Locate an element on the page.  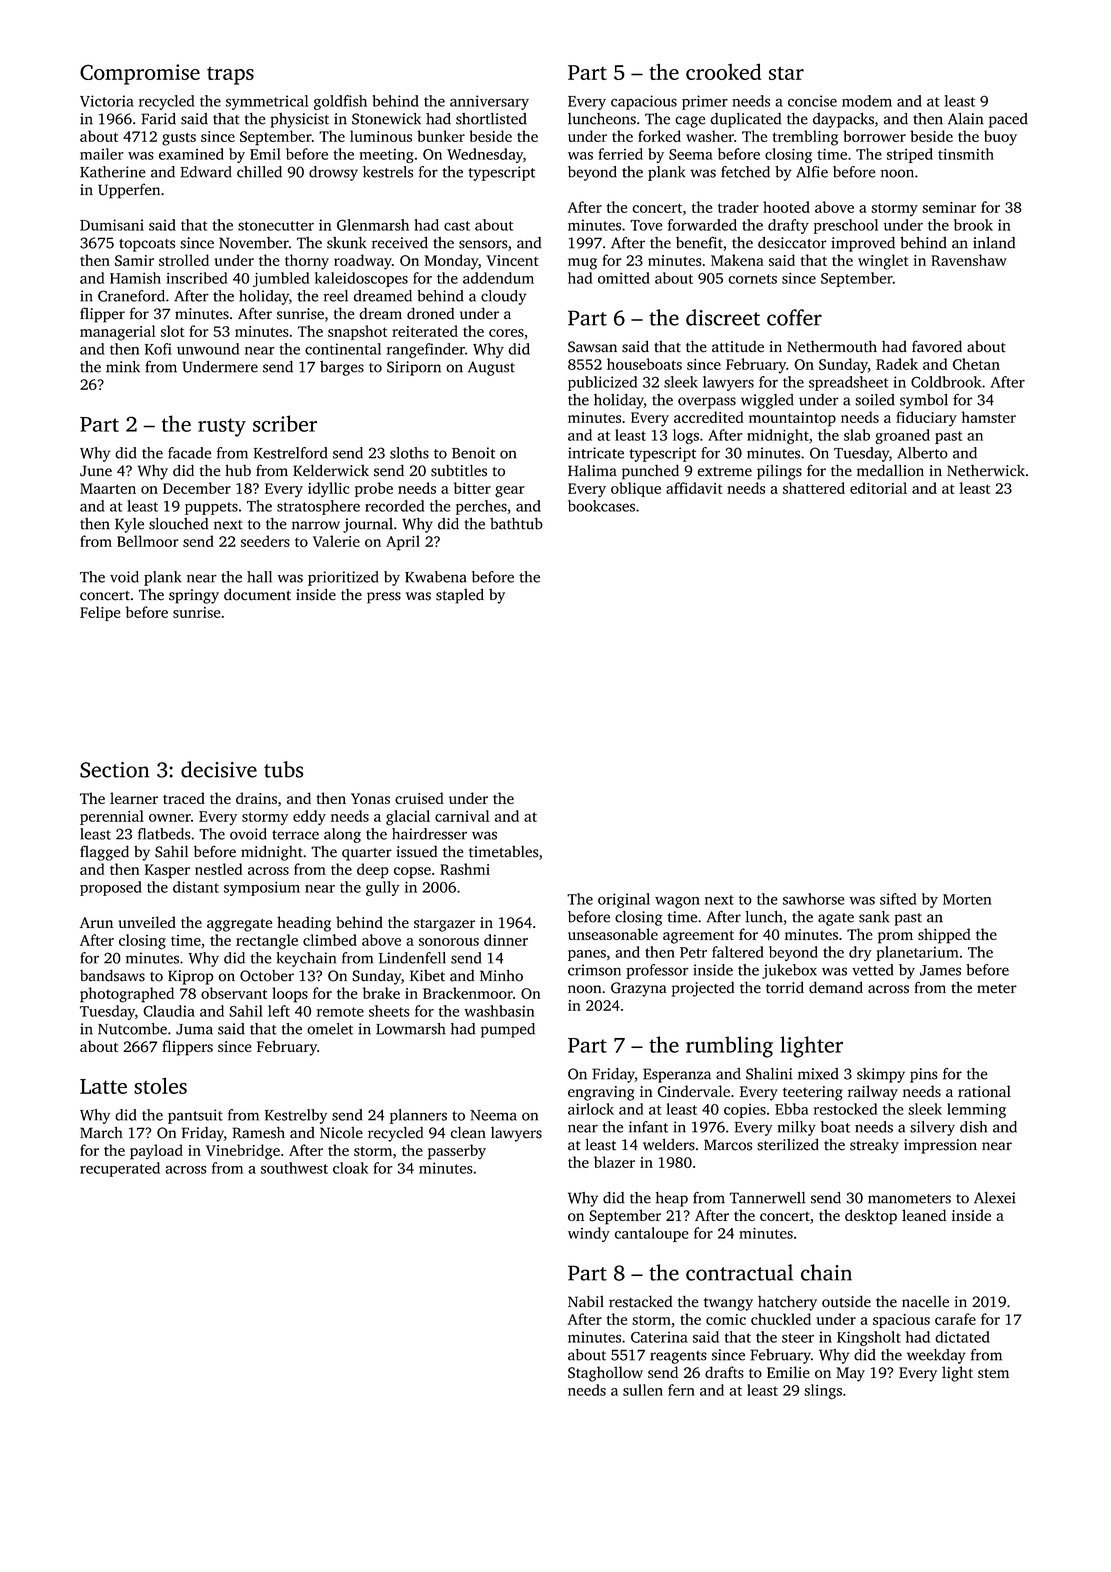
Netherwick is located at coordinates (986, 470).
